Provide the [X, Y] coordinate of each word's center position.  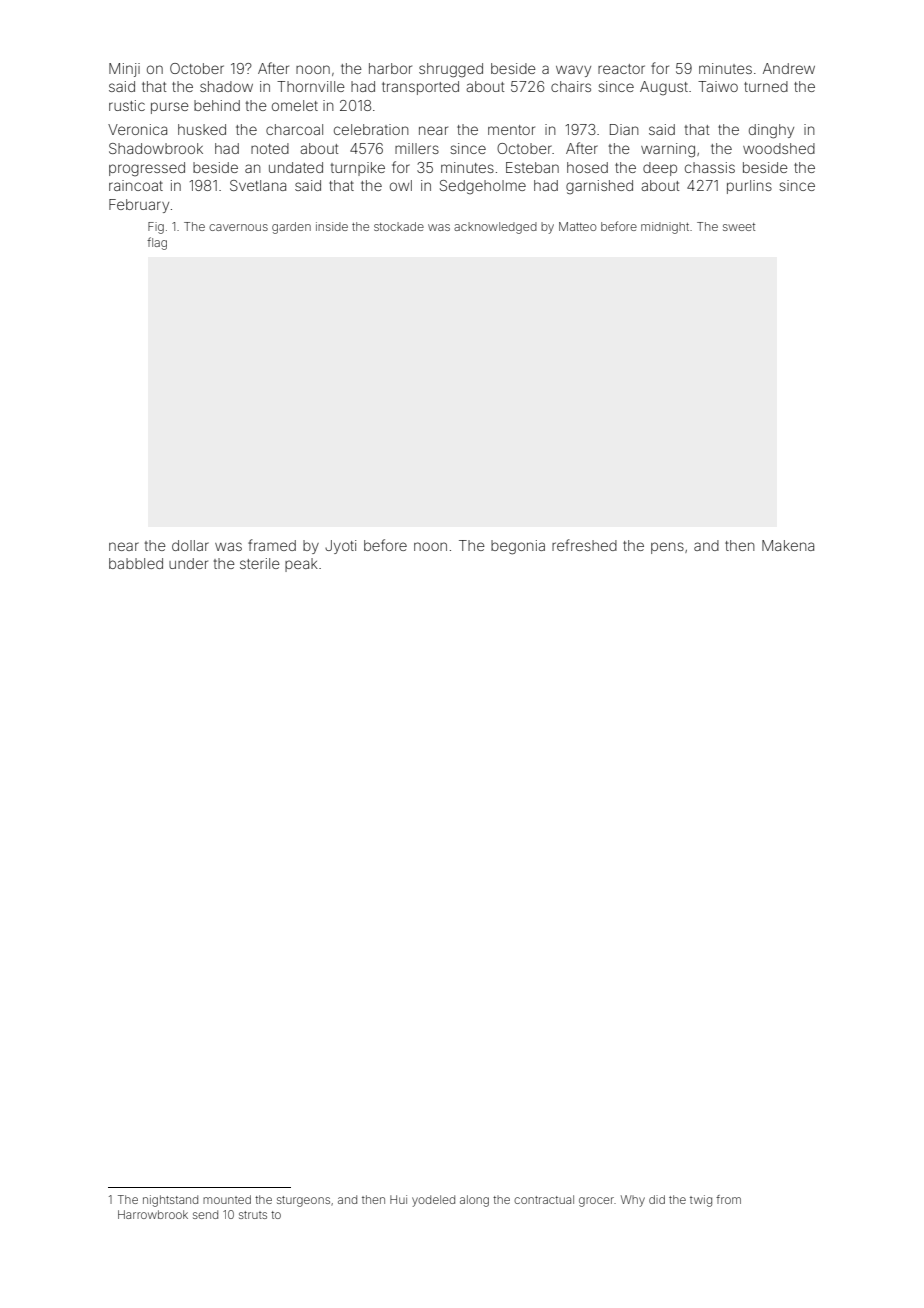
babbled [136, 563]
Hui [398, 1199]
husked [202, 129]
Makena [788, 545]
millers [417, 148]
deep [660, 169]
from [728, 1199]
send [205, 1214]
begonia [518, 547]
